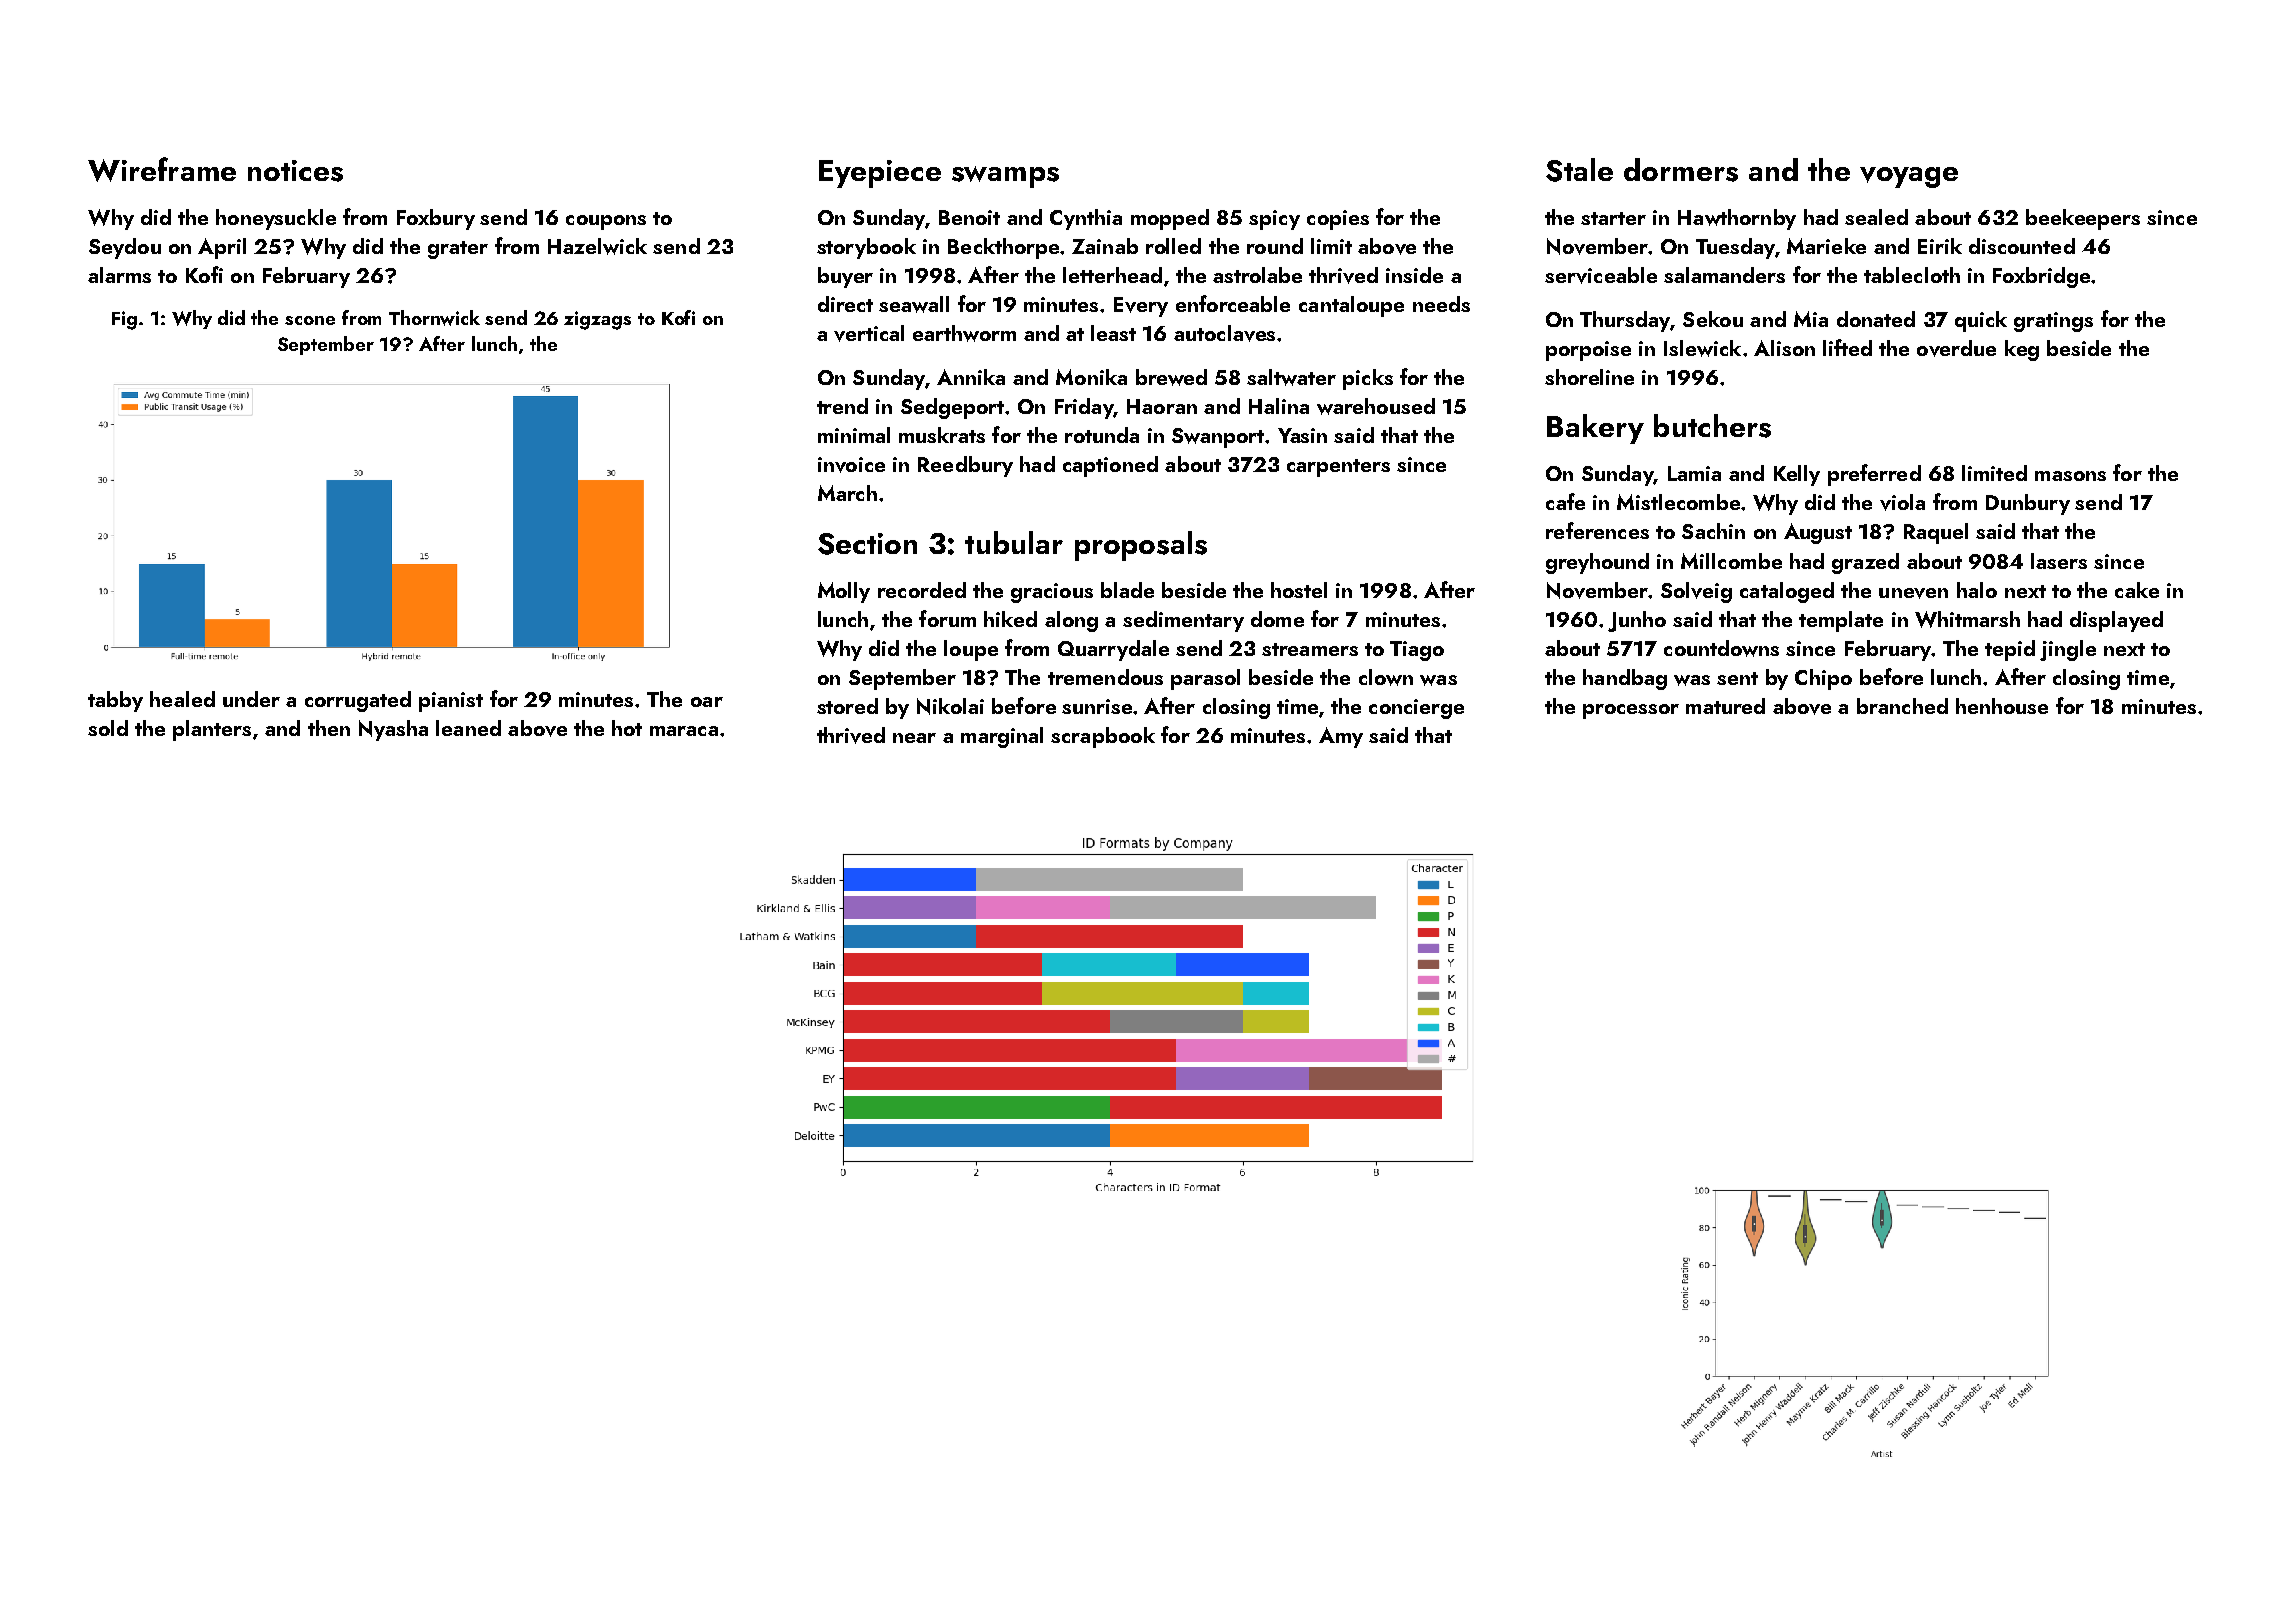  Describe the element at coordinates (1696, 592) in the screenshot. I see `Solveig` at that location.
